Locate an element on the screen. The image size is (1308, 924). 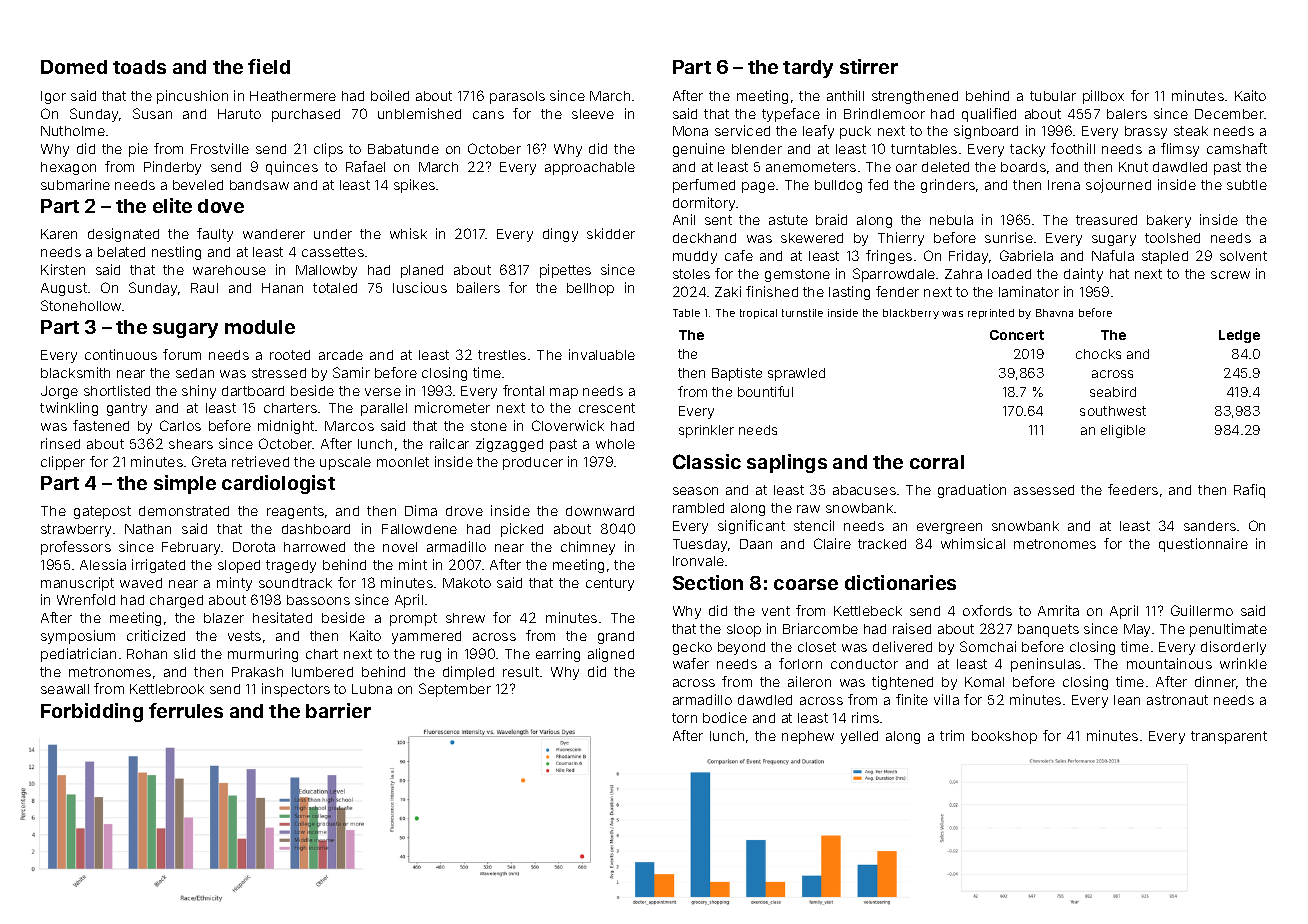
camshaft is located at coordinates (1237, 148).
